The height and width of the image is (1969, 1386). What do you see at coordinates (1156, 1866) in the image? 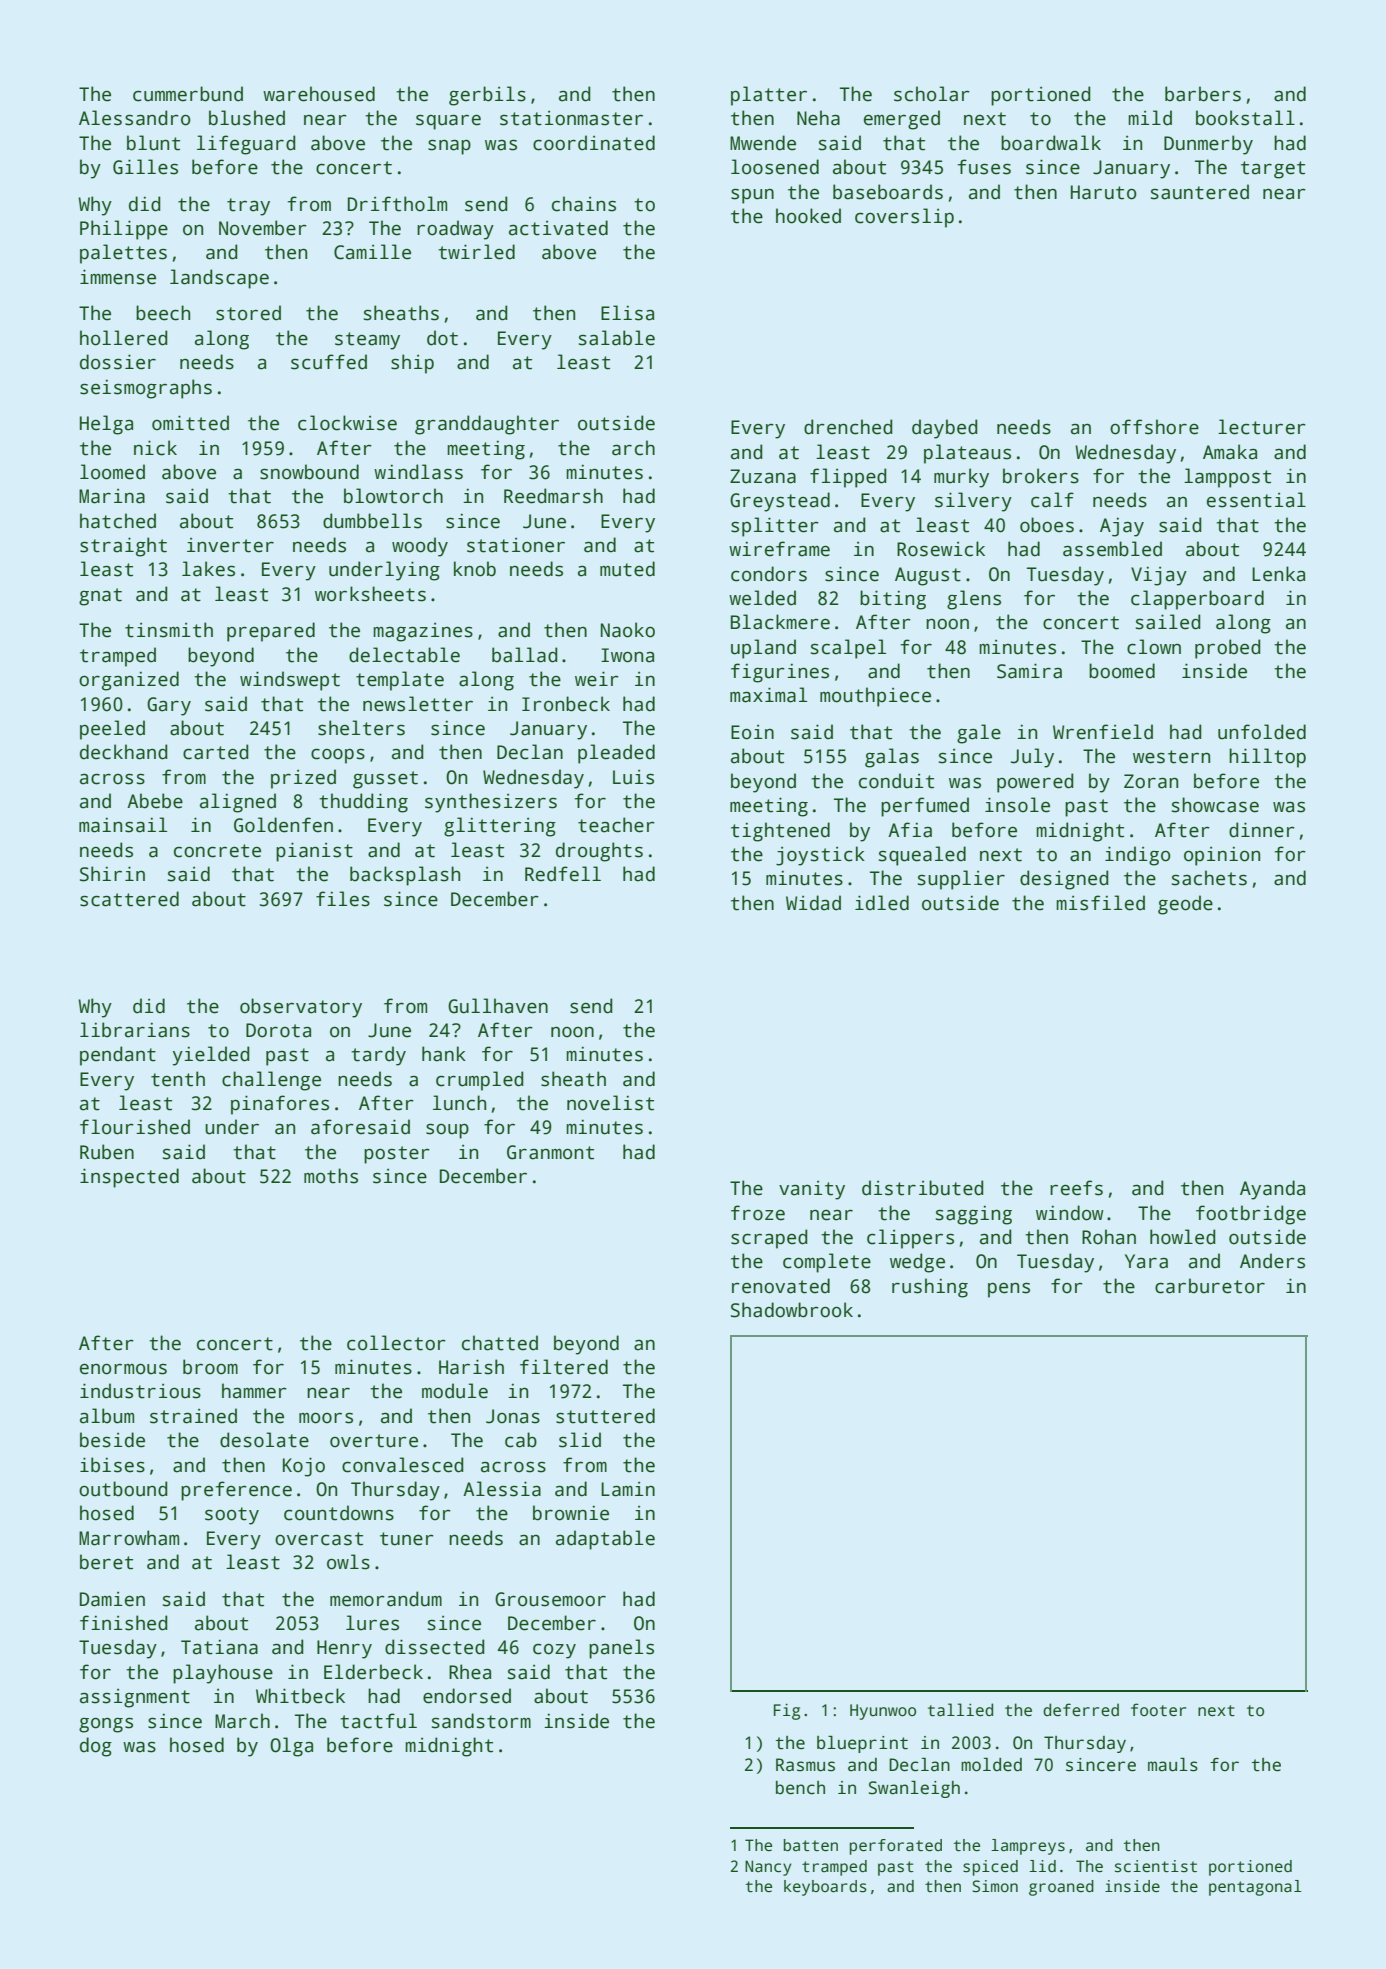
I see `scientist` at bounding box center [1156, 1866].
